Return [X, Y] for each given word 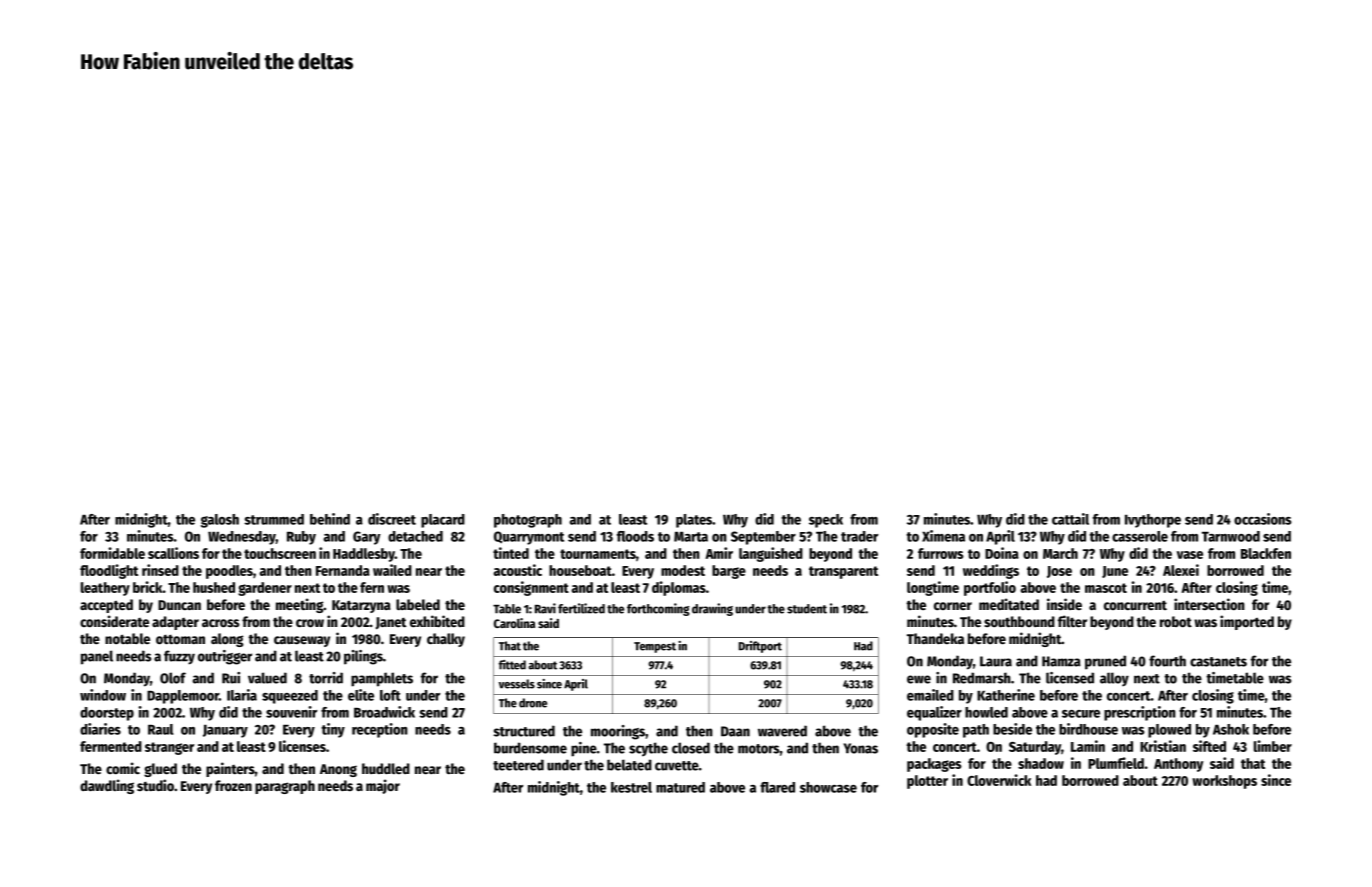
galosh [220, 521]
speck [826, 521]
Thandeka [935, 638]
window [103, 695]
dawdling [107, 786]
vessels [517, 684]
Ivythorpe [1153, 521]
